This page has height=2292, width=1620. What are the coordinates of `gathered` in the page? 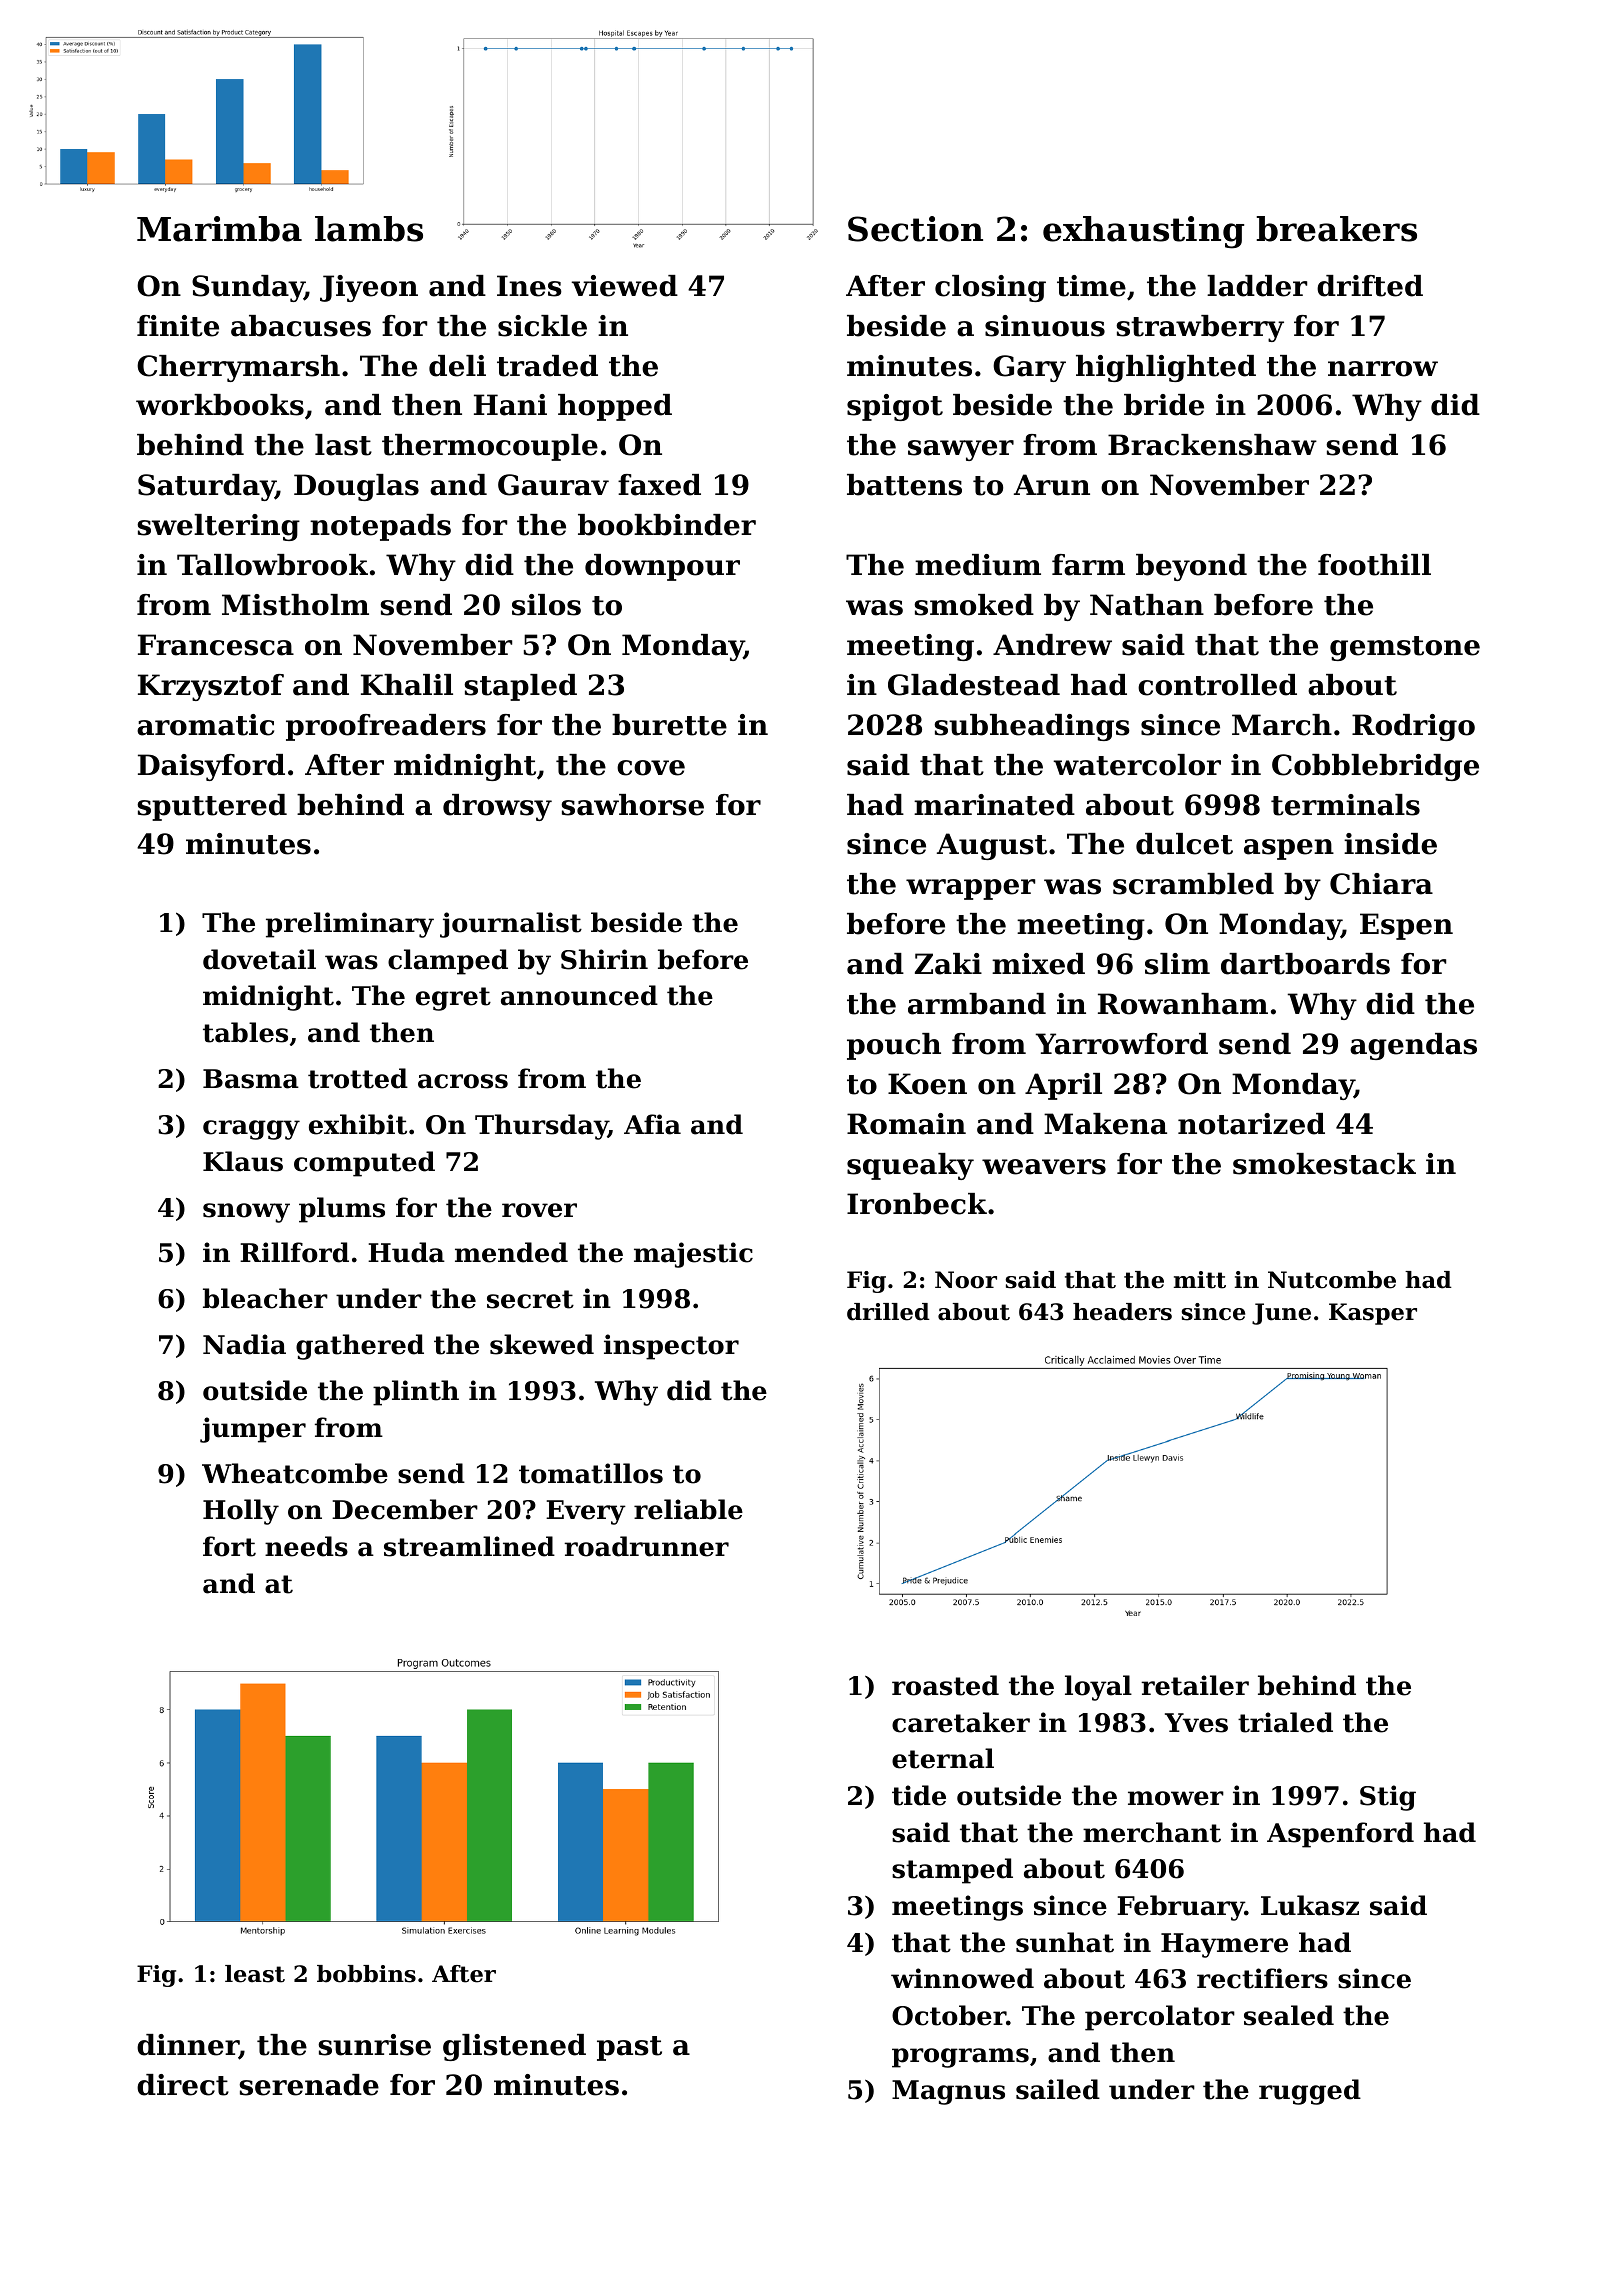 It's located at (360, 1347).
